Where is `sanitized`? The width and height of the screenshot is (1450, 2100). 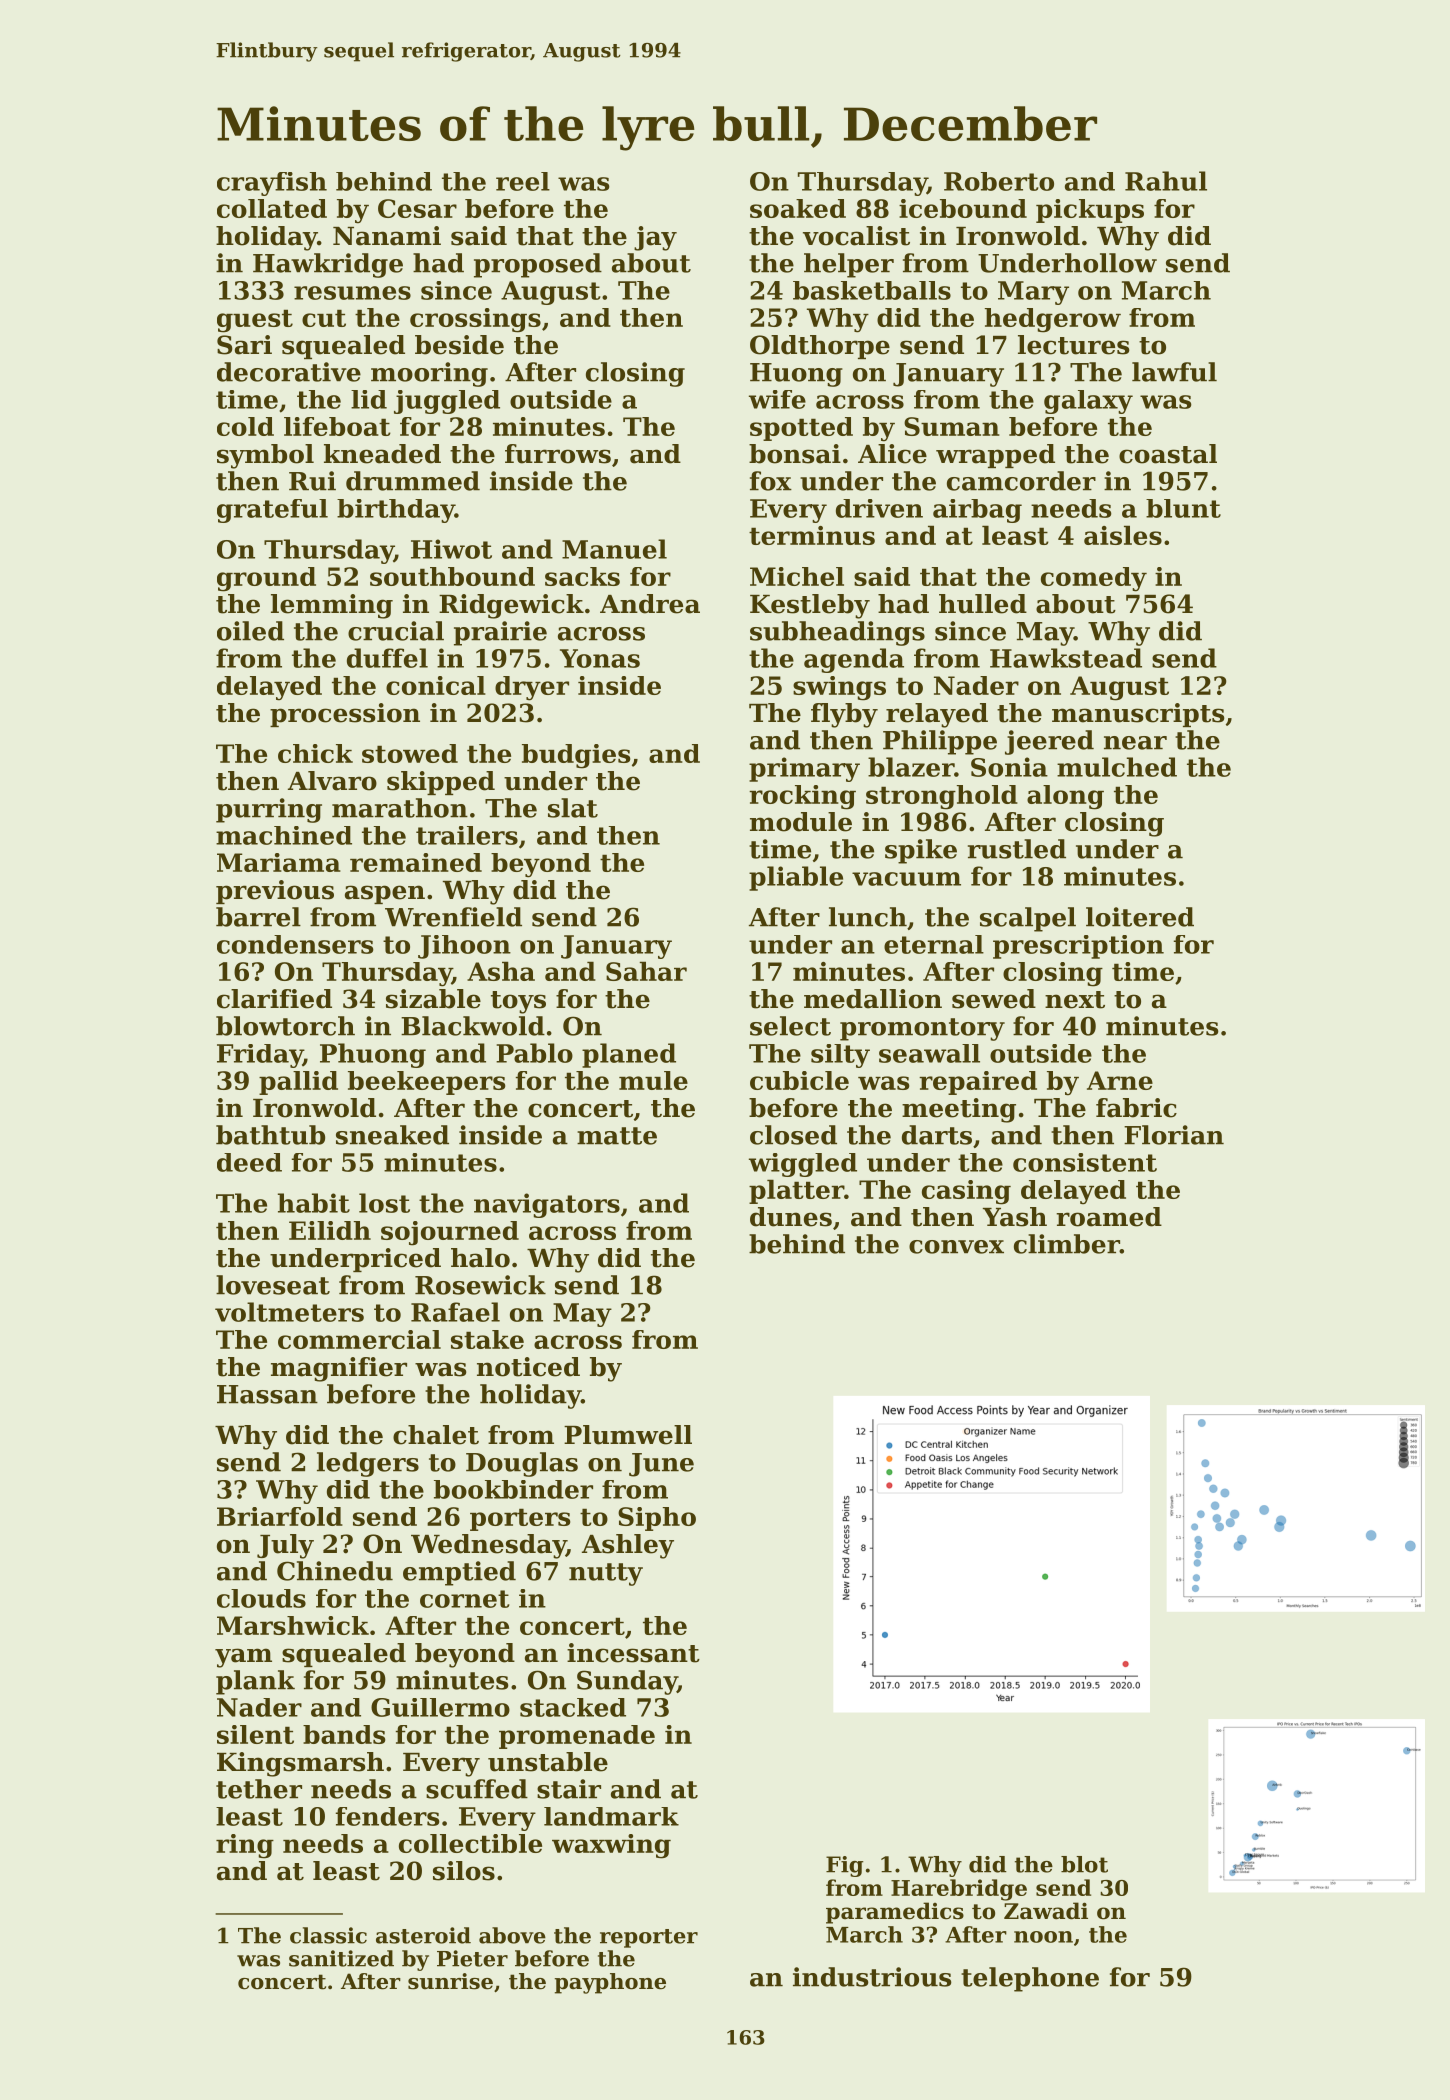
sanitized is located at coordinates (341, 1958).
